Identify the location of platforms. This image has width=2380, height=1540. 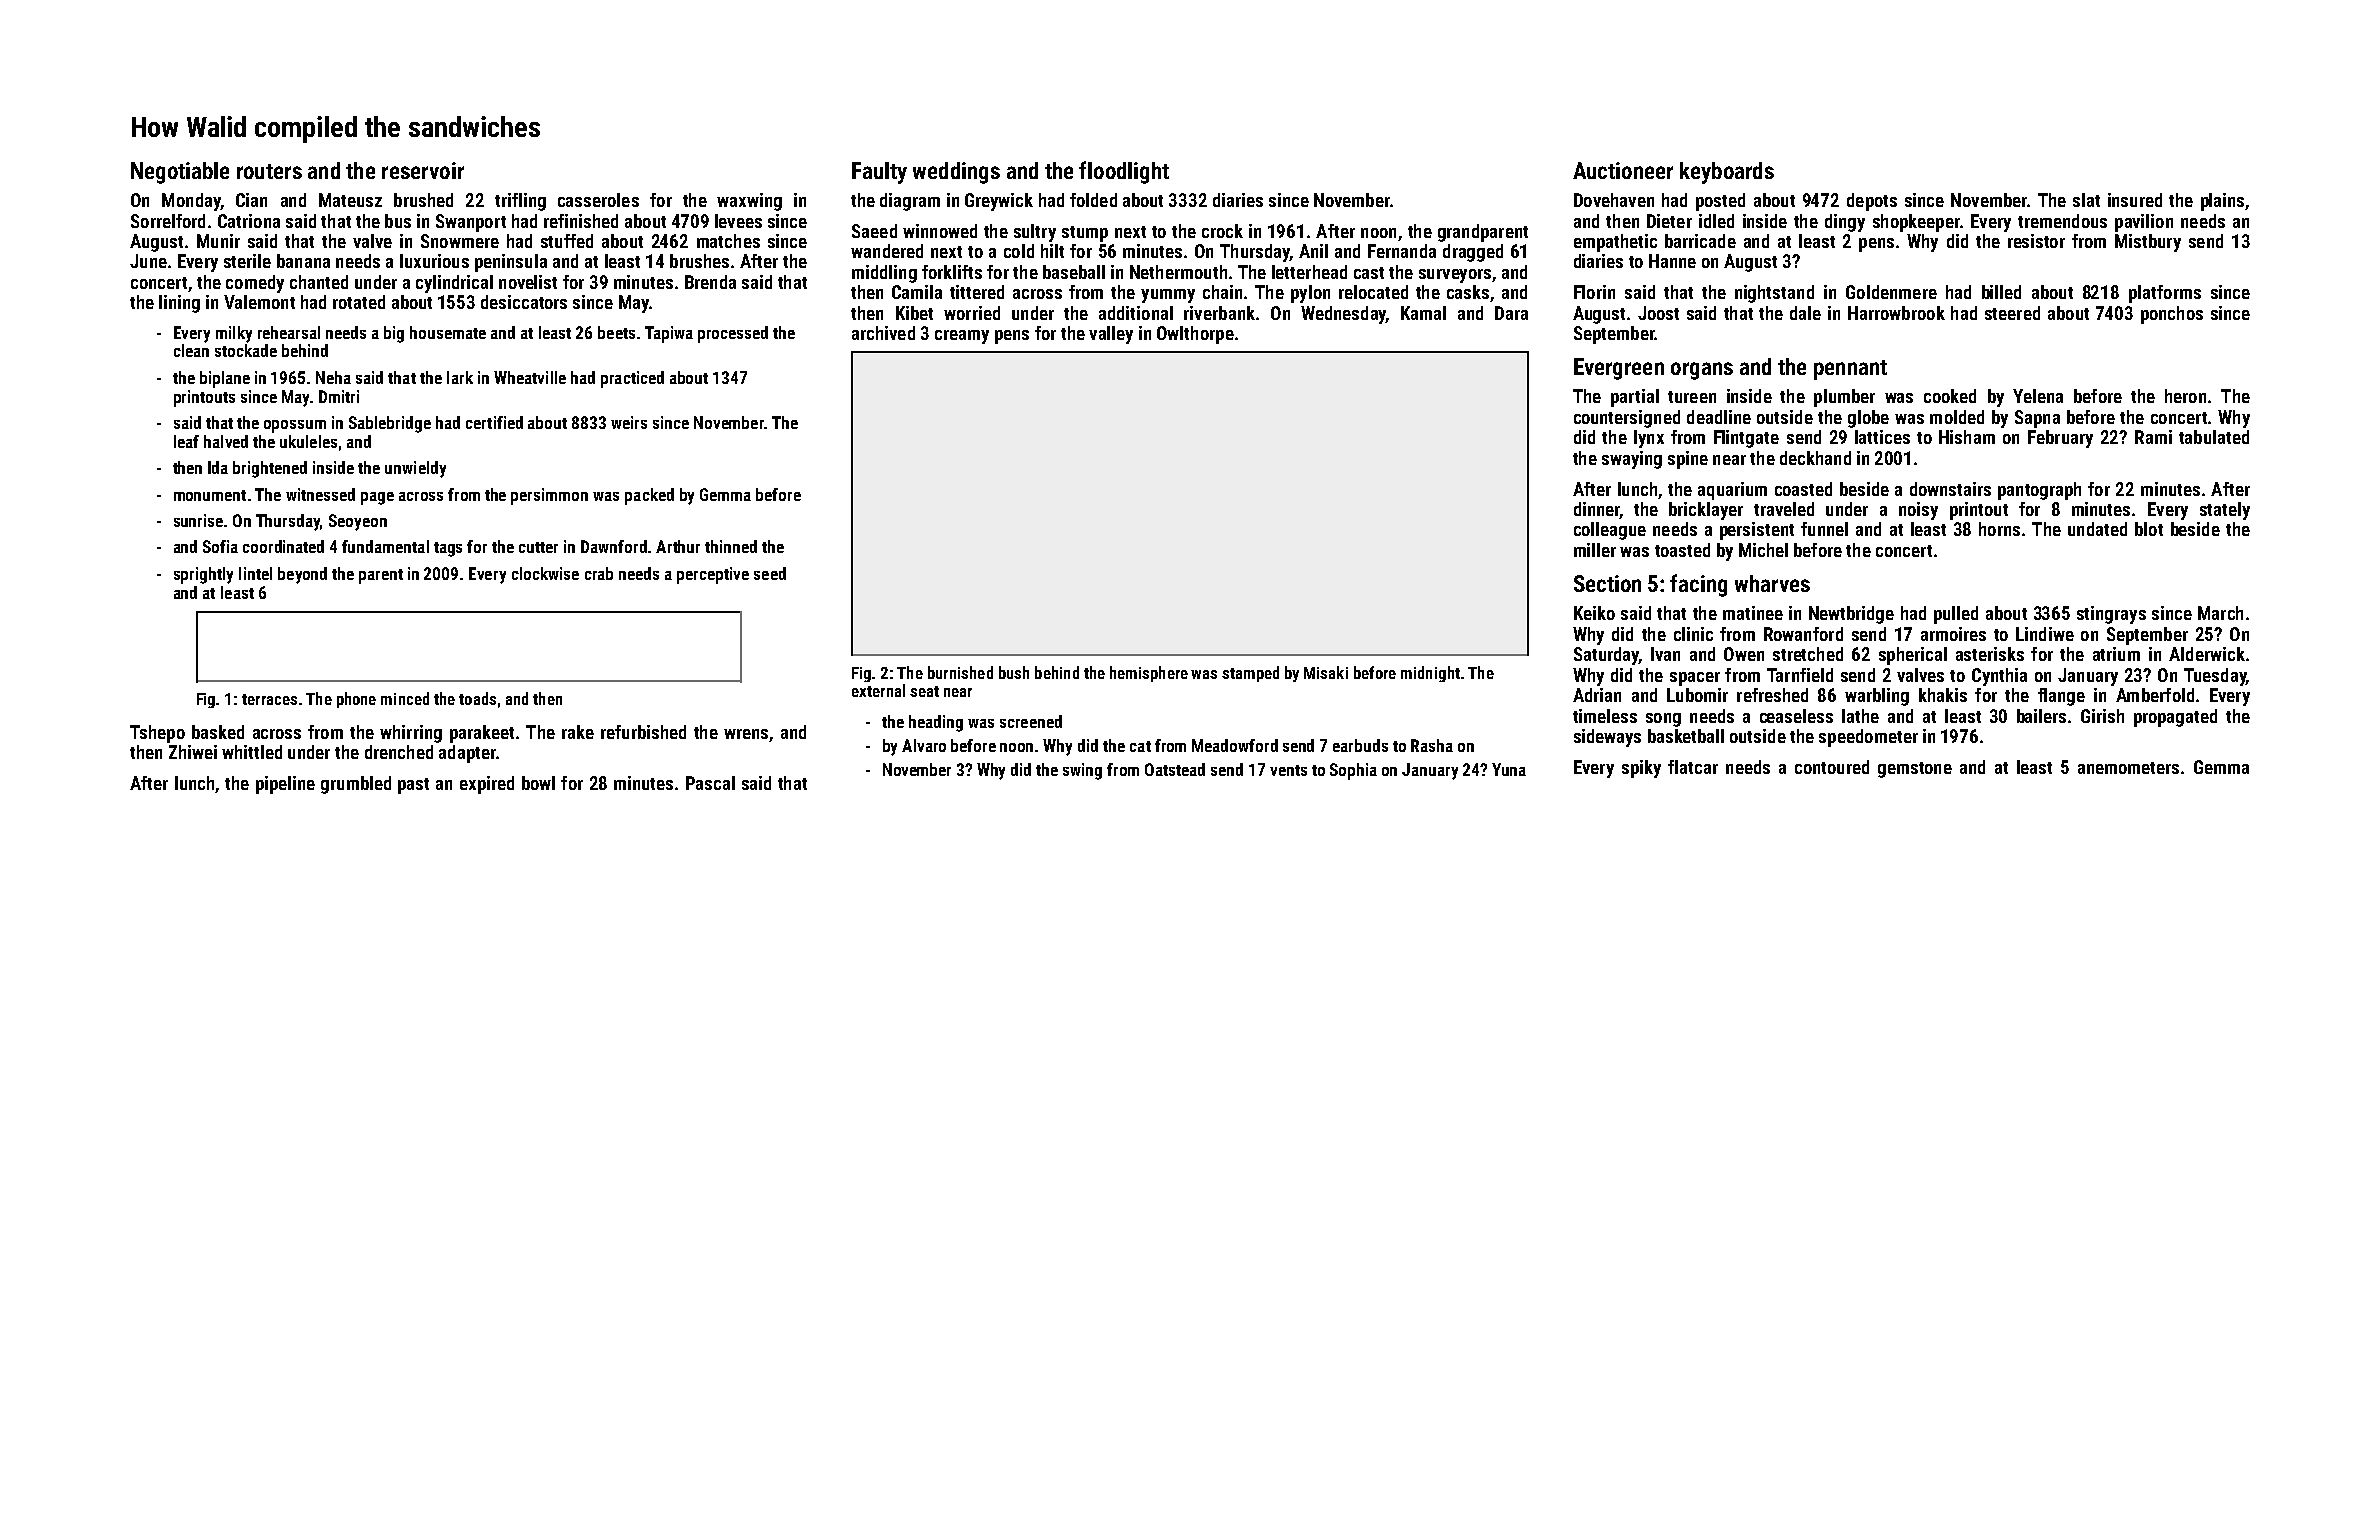
(2165, 294).
